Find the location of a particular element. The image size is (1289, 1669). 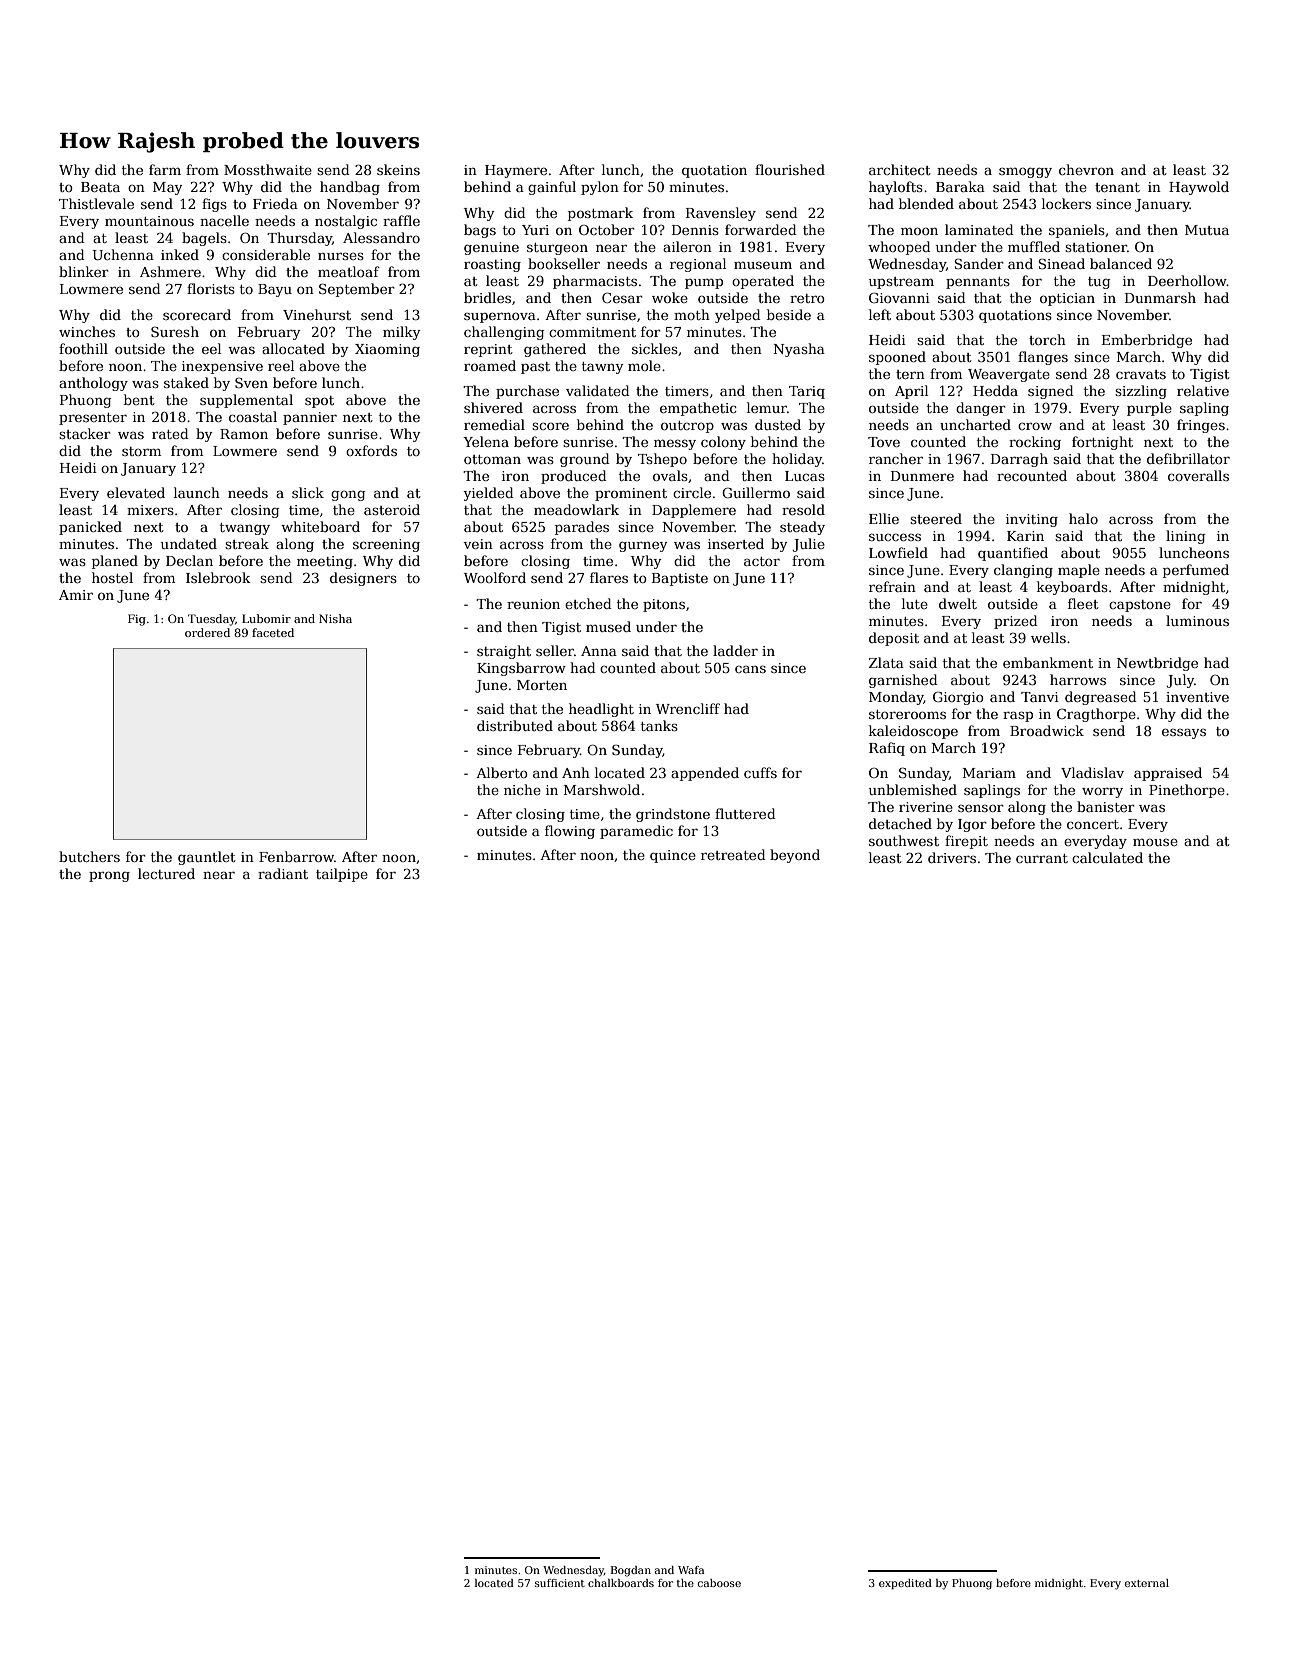

sufficient is located at coordinates (560, 1583).
